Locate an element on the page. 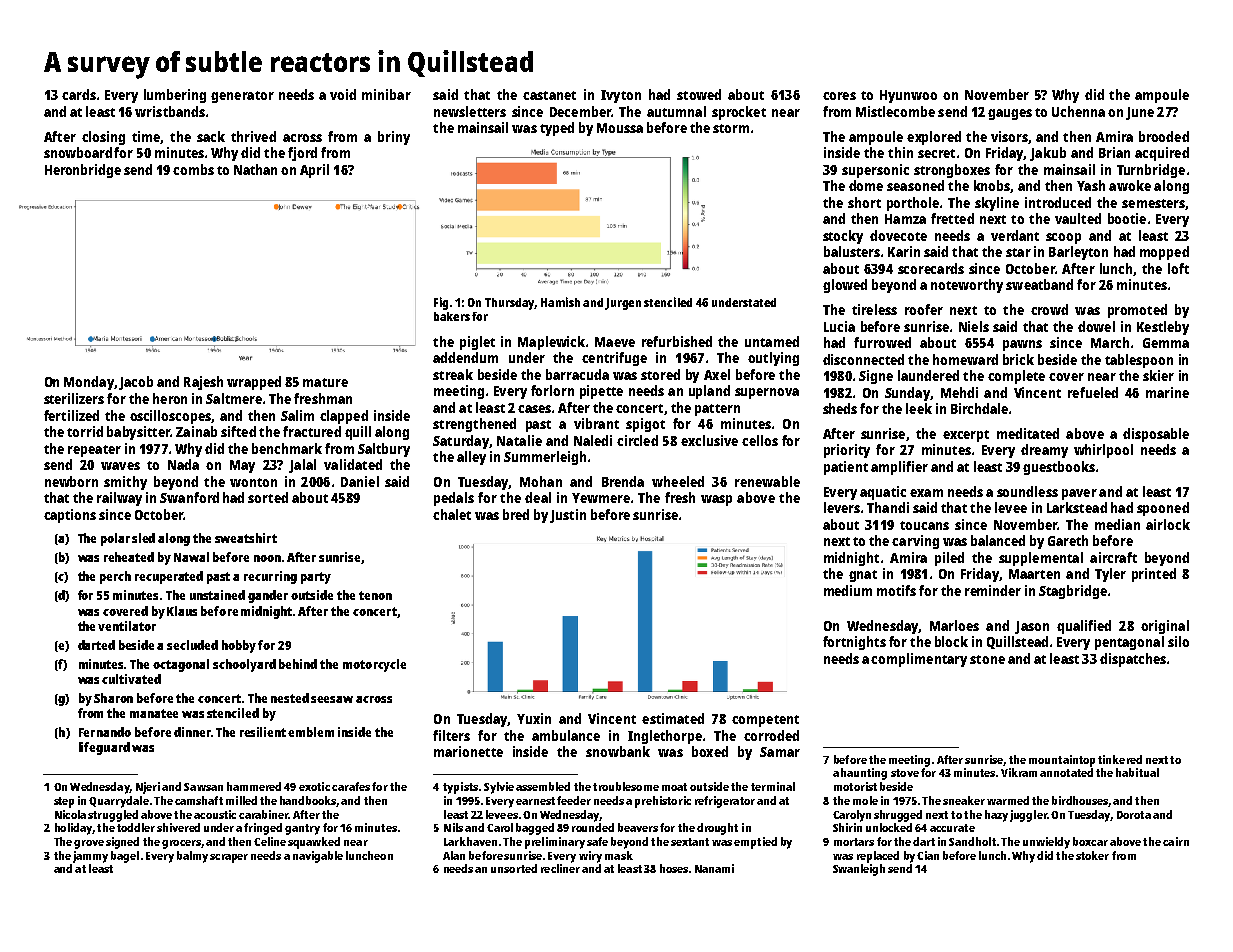 The width and height of the page is (1233, 952). ventilator is located at coordinates (127, 626).
